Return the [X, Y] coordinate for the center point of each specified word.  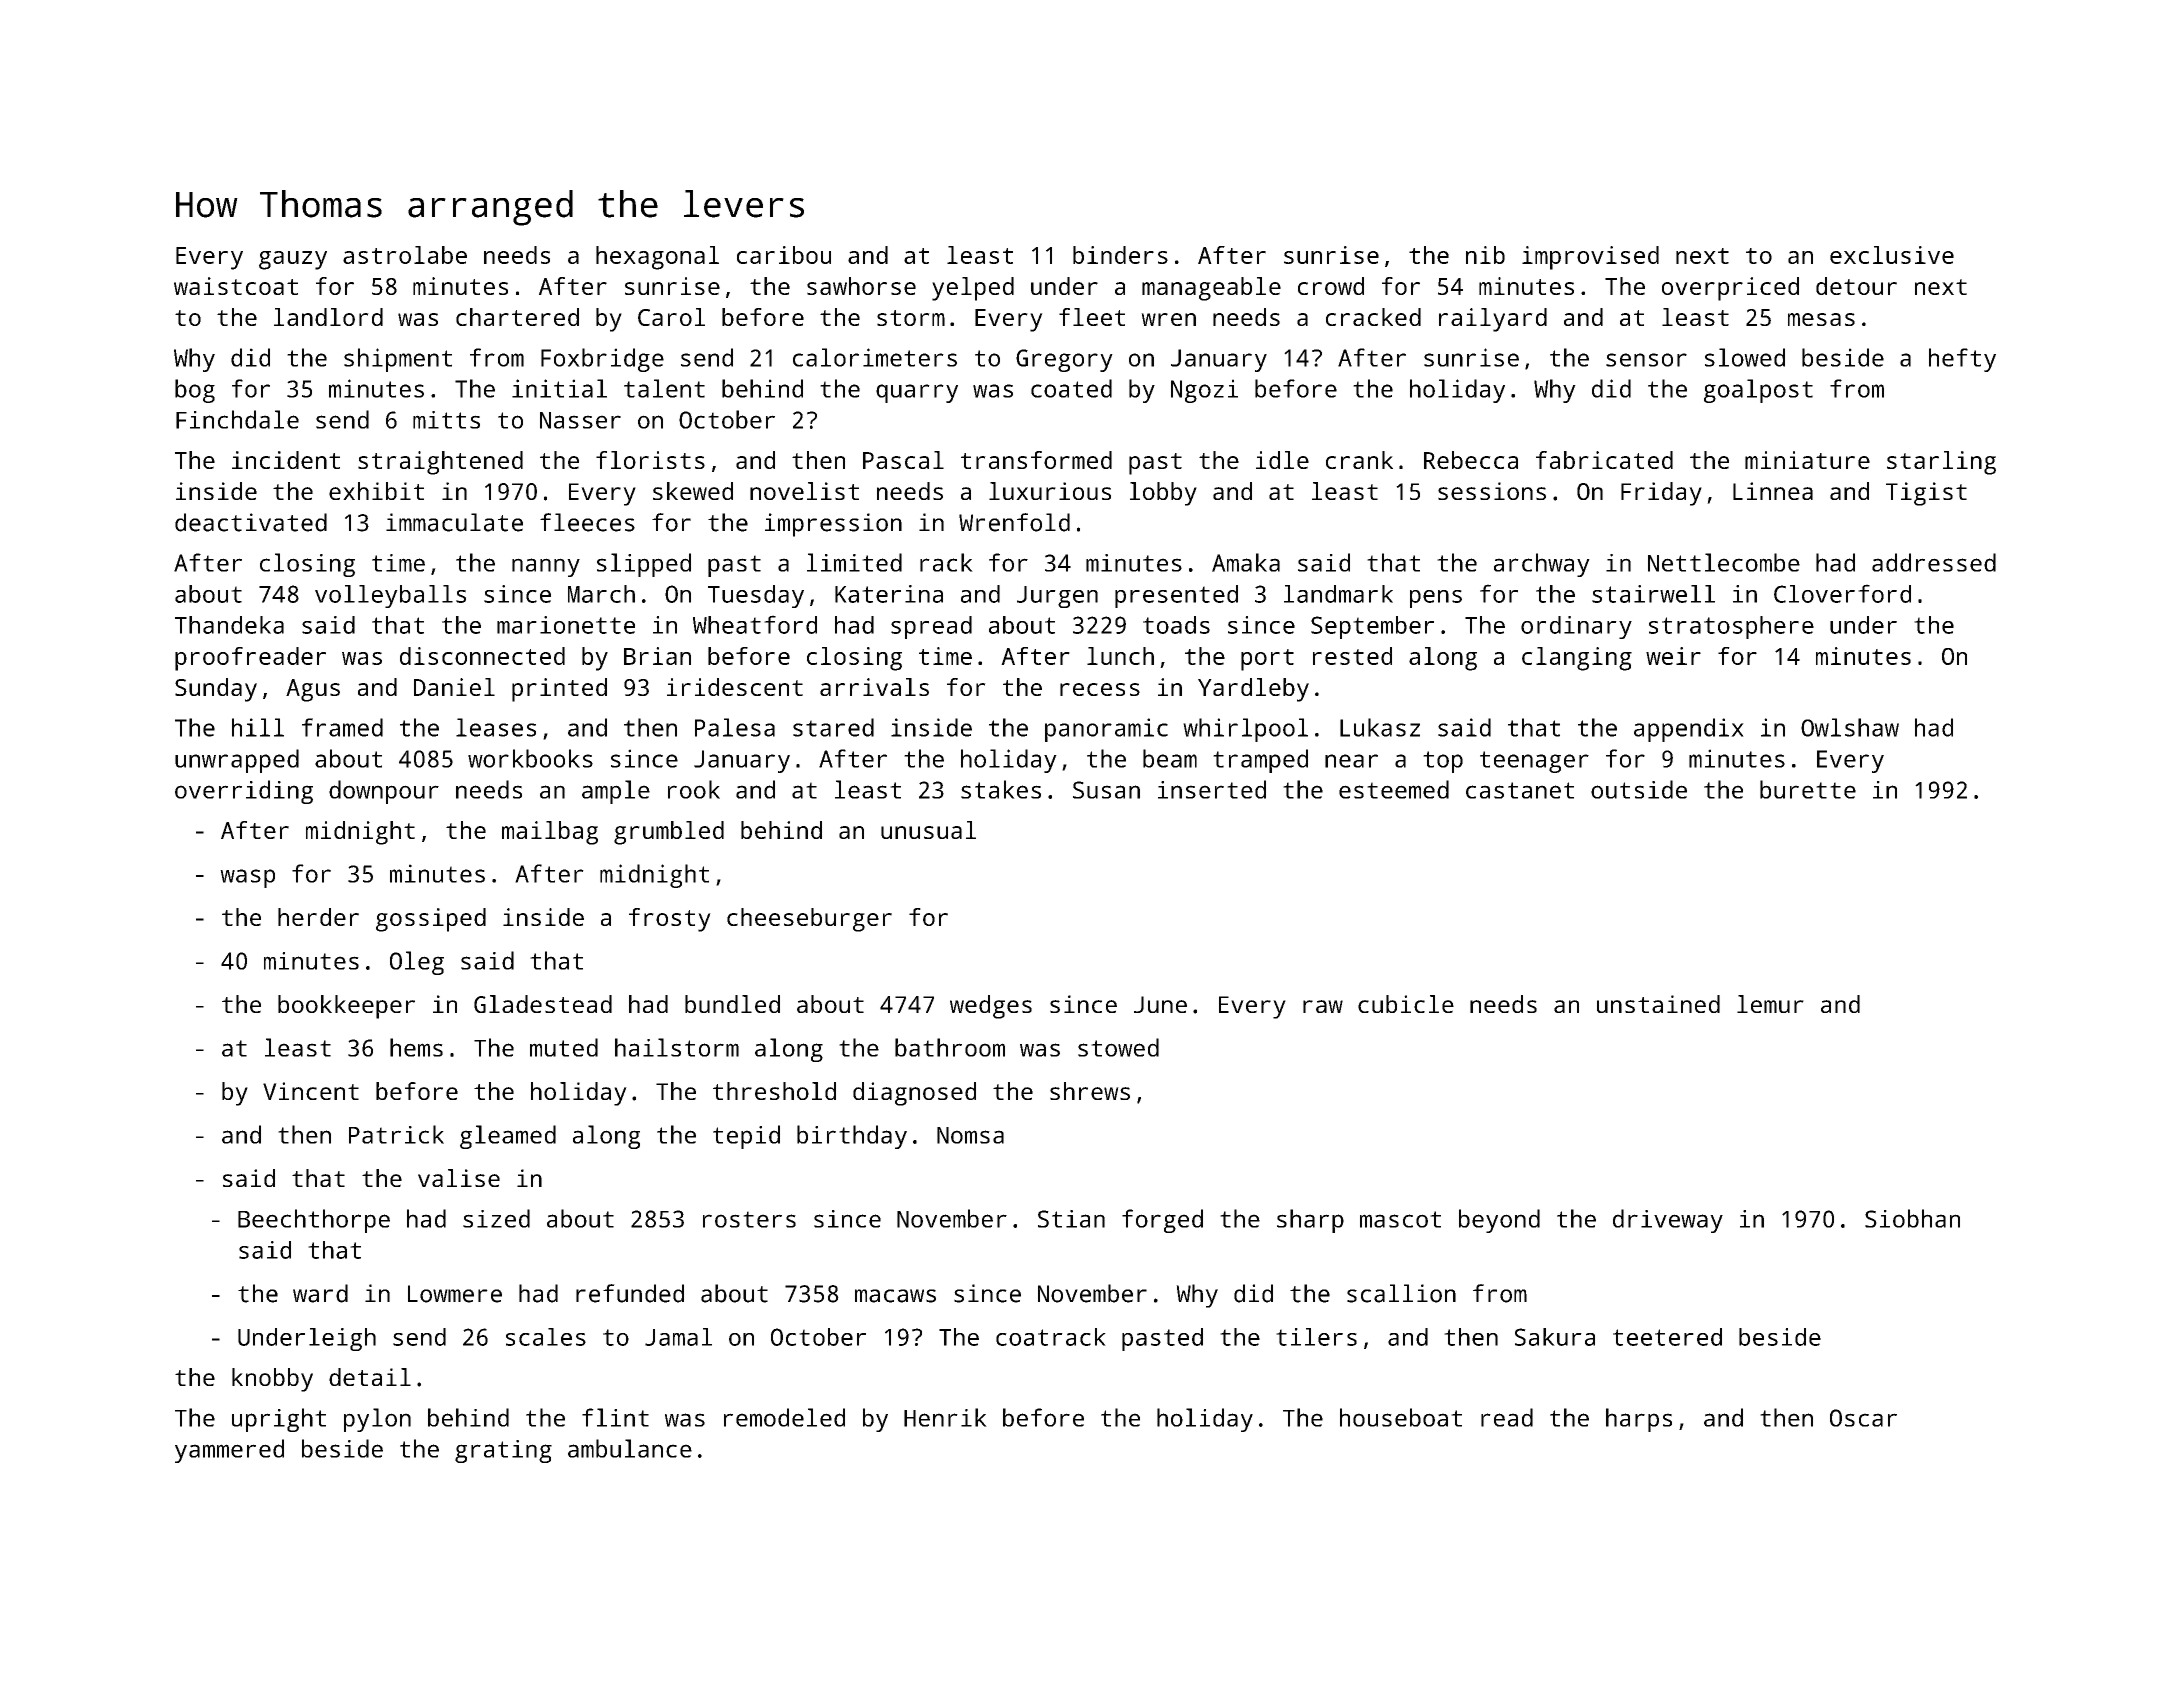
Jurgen [1057, 597]
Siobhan [1912, 1218]
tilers [1316, 1337]
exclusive [1892, 255]
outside [1639, 789]
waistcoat [236, 286]
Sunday [216, 690]
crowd [1331, 286]
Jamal [678, 1337]
